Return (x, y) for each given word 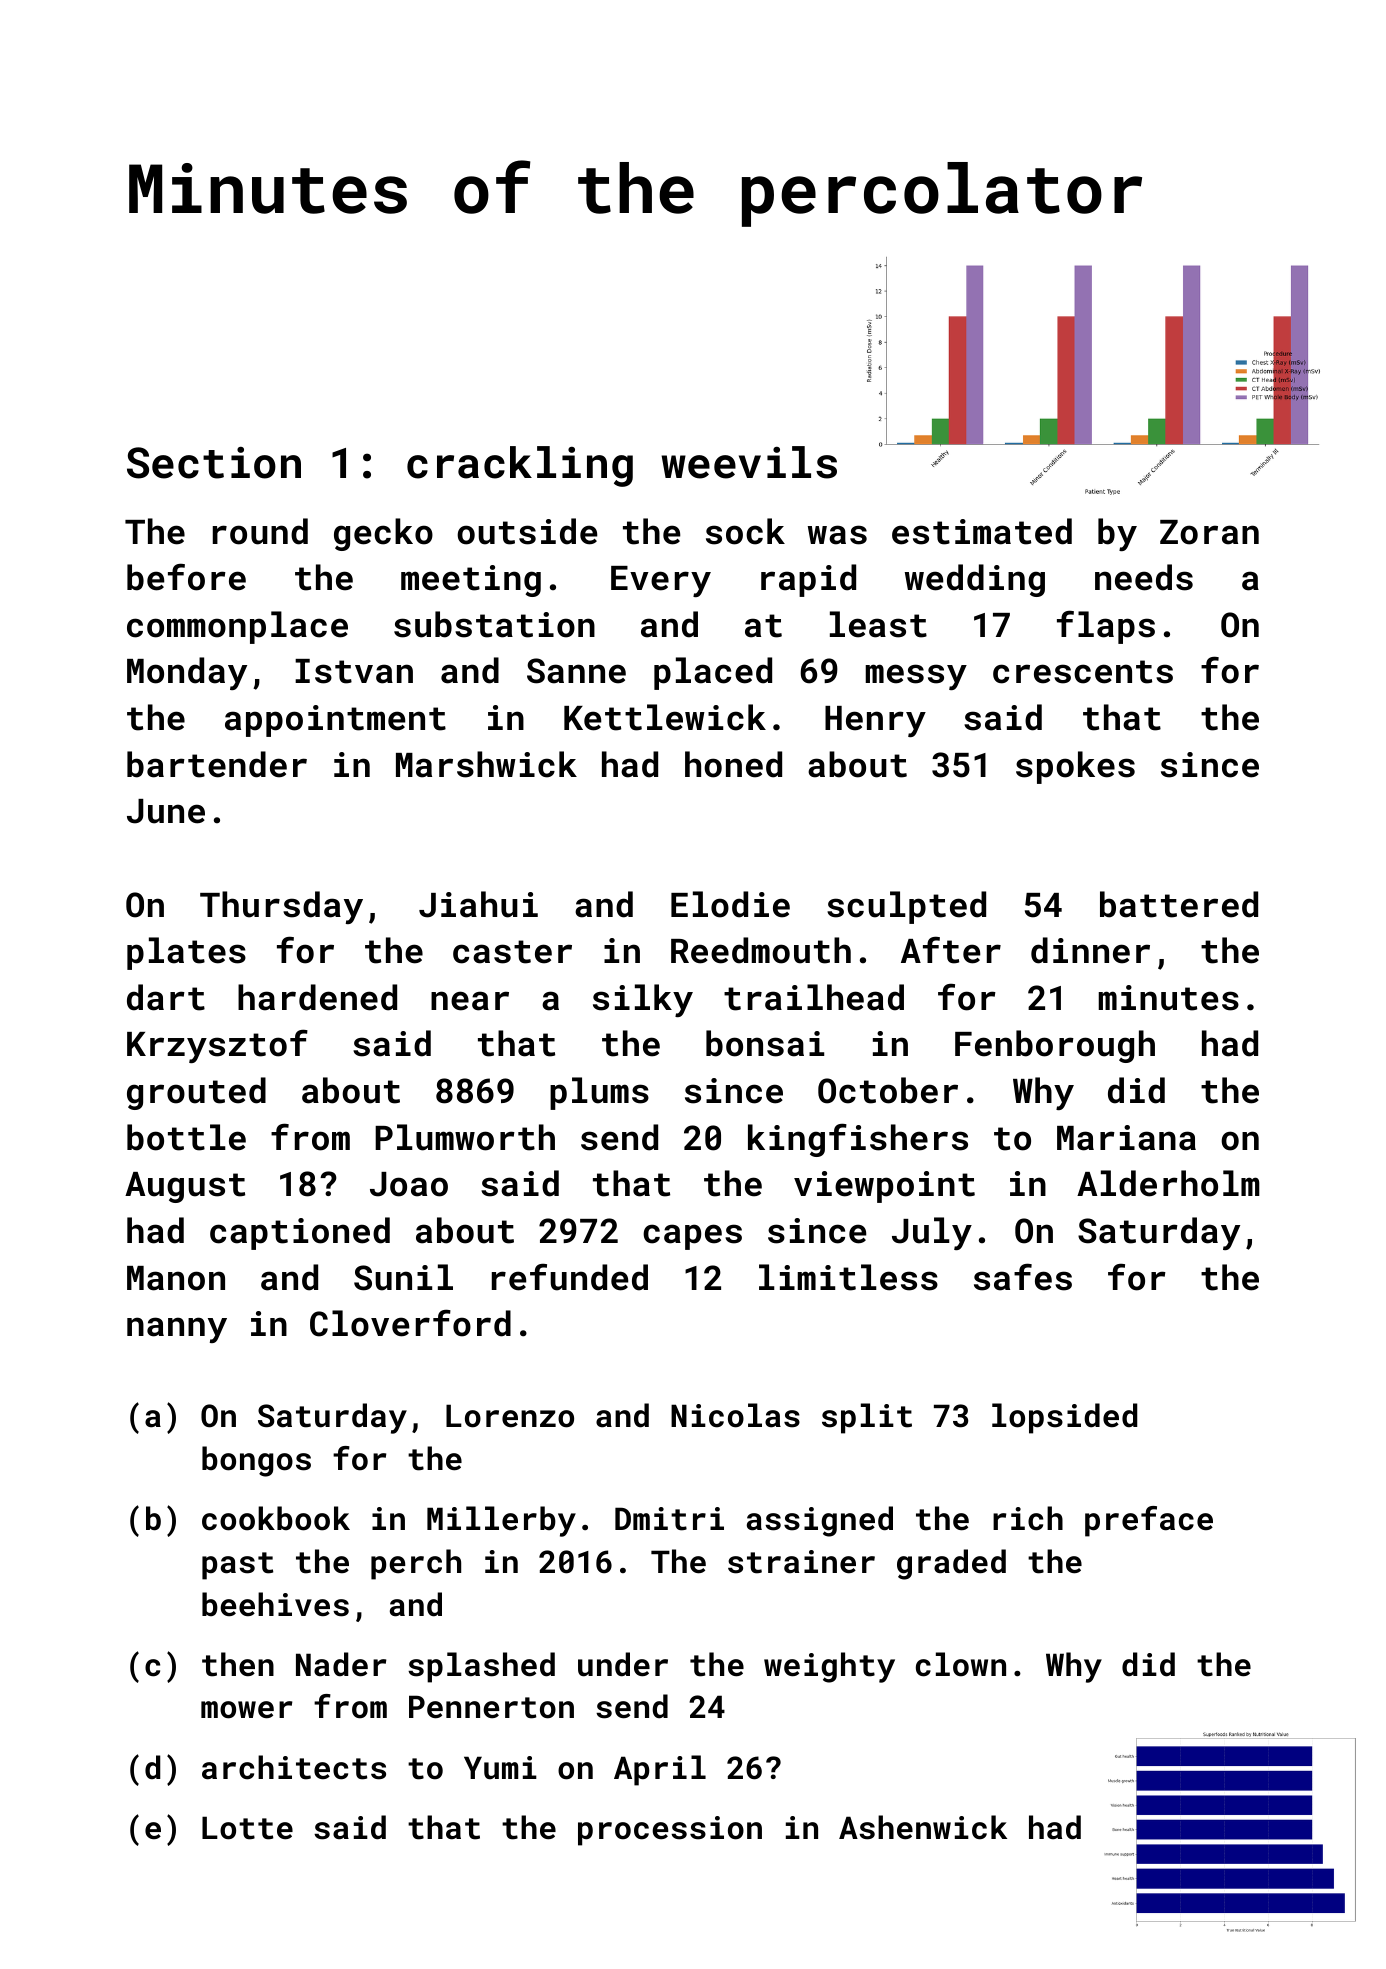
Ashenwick (923, 1827)
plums (599, 1093)
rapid (808, 580)
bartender (217, 764)
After (951, 950)
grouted (196, 1093)
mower (246, 1710)
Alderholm (1168, 1183)
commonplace (237, 627)
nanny (177, 1330)
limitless (848, 1277)
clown (961, 1664)
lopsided (1064, 1418)
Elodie (730, 904)
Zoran (1209, 532)
